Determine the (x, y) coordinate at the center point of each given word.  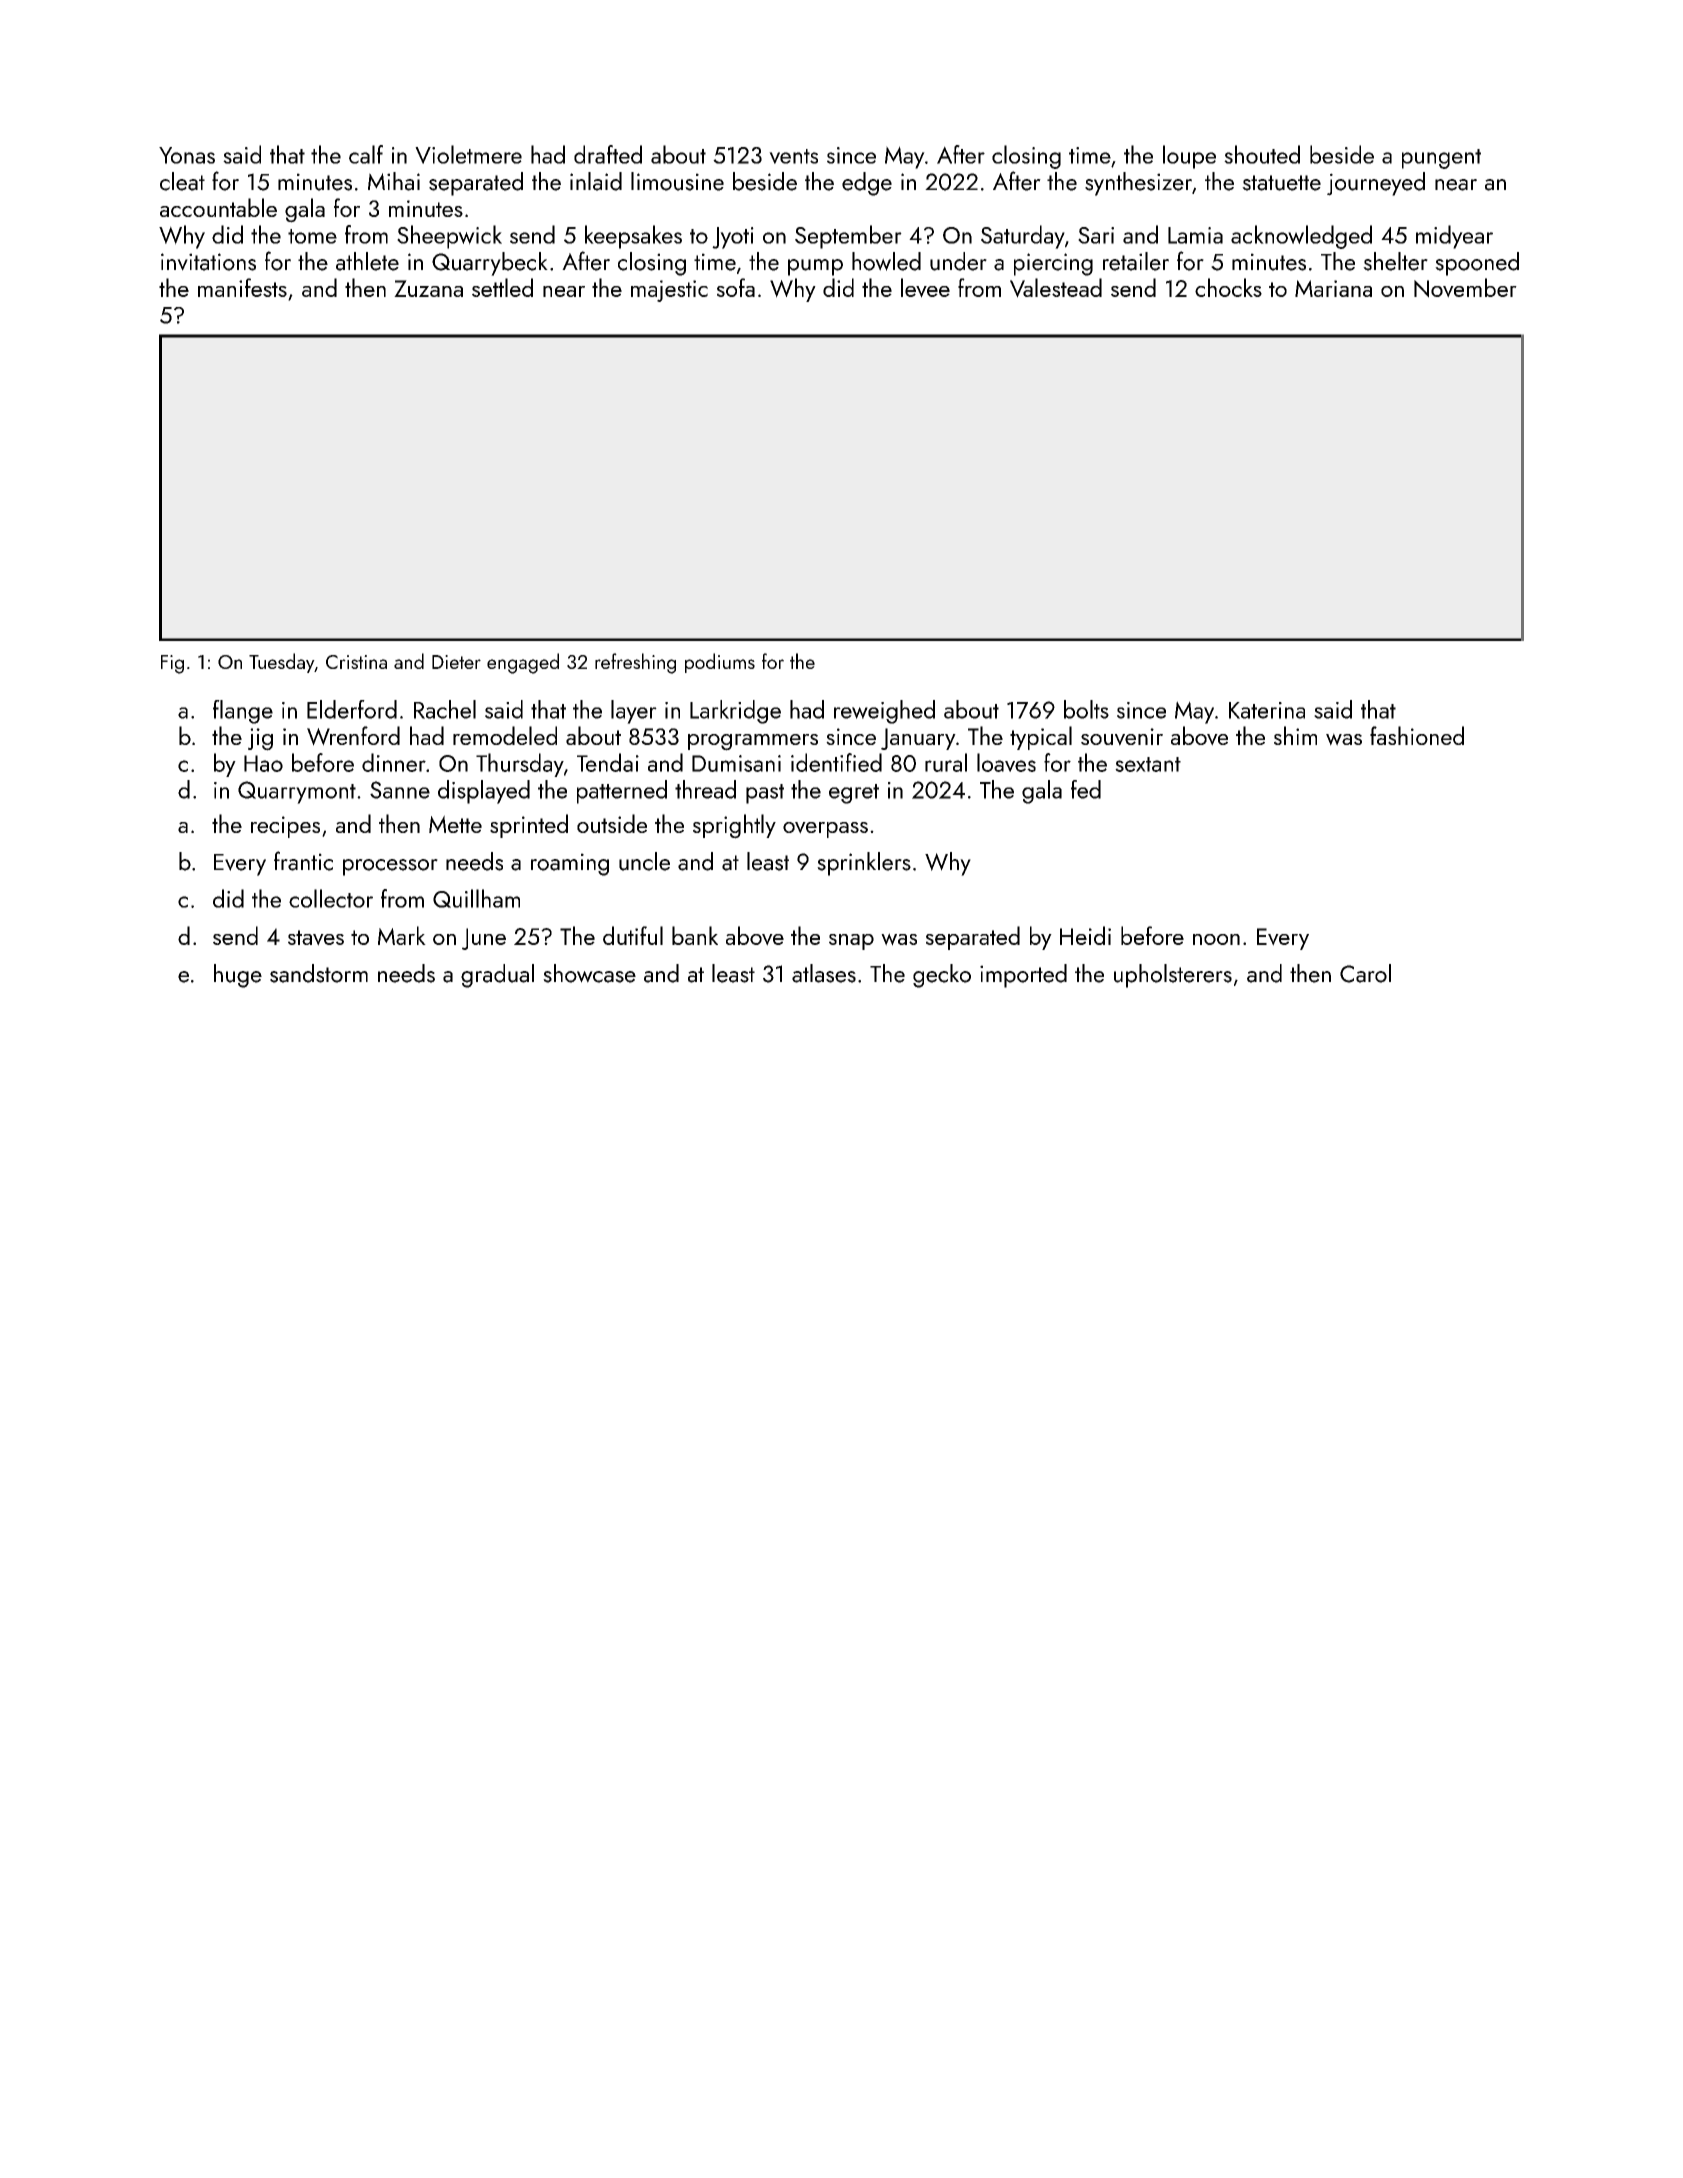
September (848, 237)
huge (238, 976)
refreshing (635, 663)
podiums (720, 663)
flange (243, 712)
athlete (367, 261)
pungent (1441, 159)
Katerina (1267, 710)
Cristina (356, 662)
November (1465, 288)
